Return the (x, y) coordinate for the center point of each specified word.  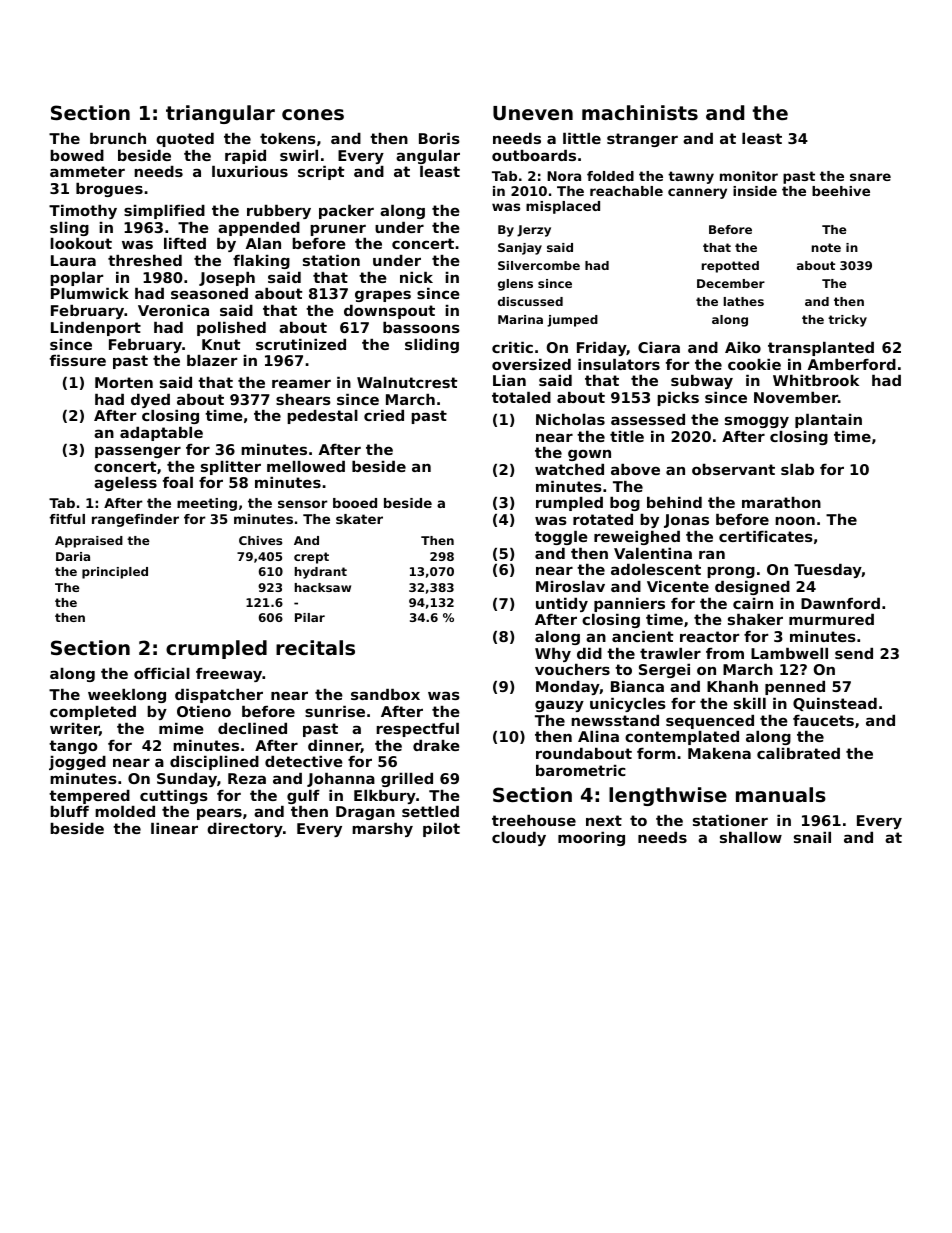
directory (245, 830)
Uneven (533, 113)
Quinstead (835, 704)
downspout (389, 312)
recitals (315, 647)
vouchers (572, 669)
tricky (847, 321)
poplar (76, 279)
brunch (118, 138)
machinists (640, 112)
